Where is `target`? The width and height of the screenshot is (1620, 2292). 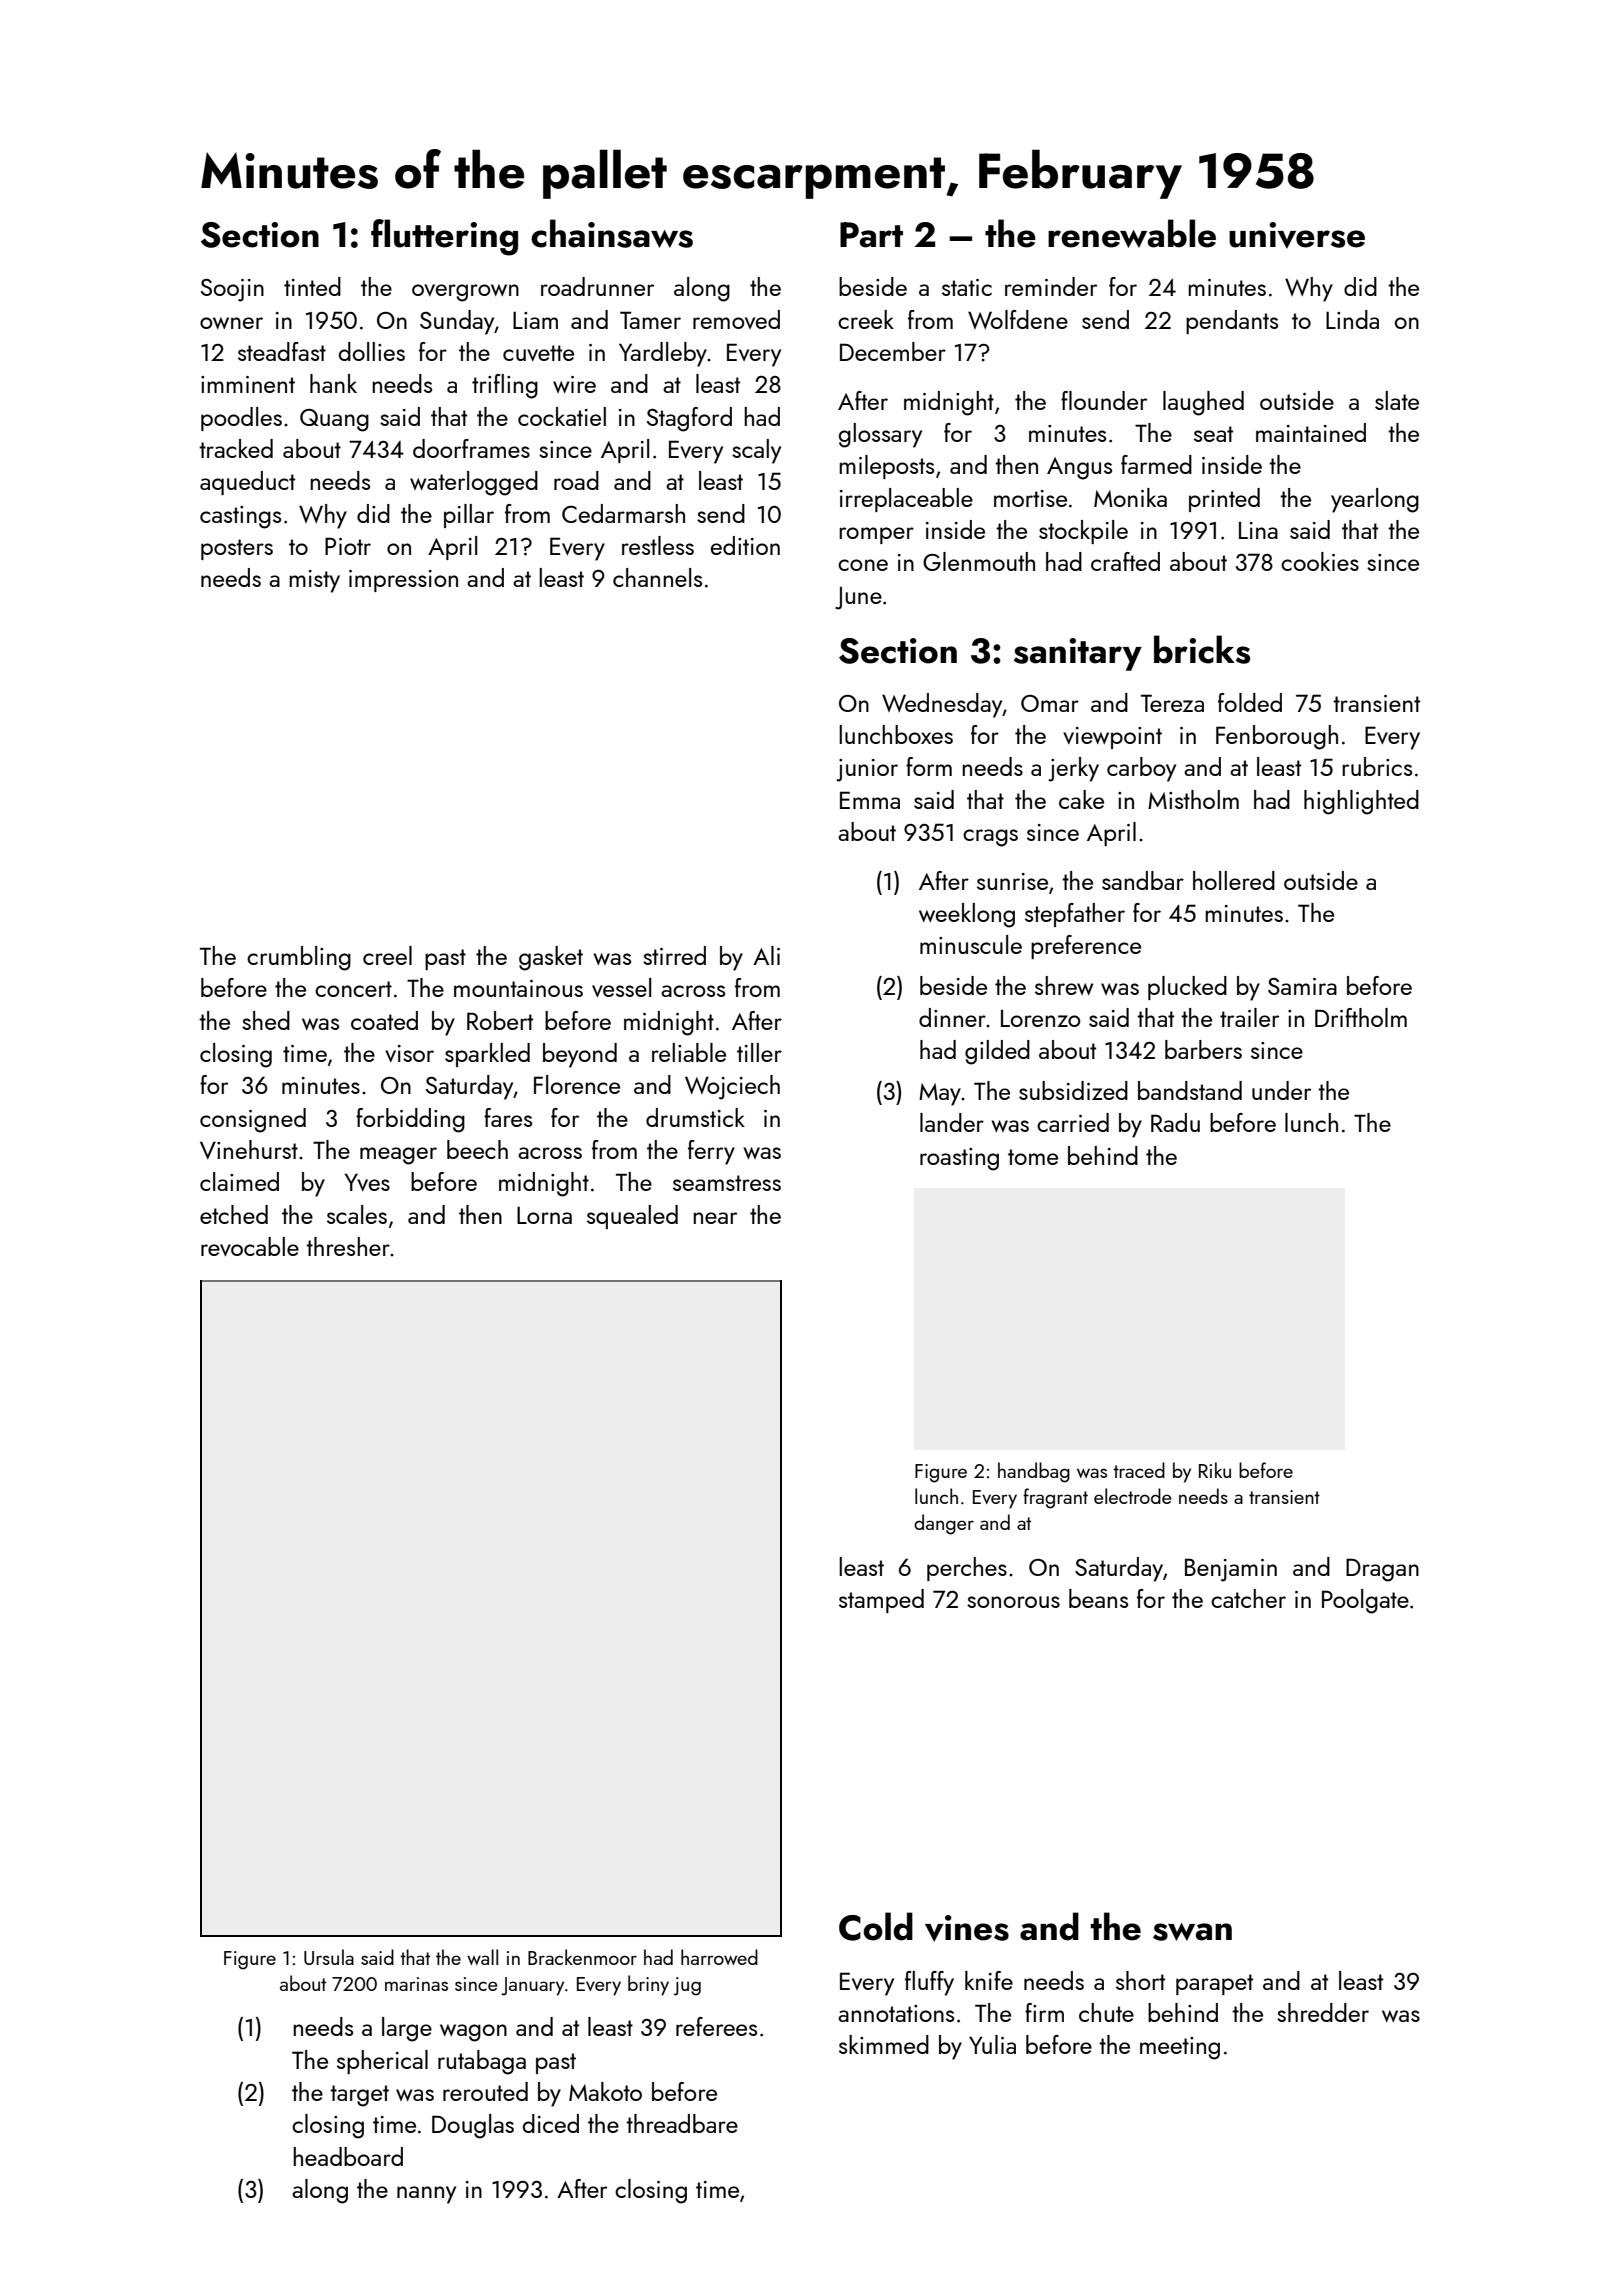 target is located at coordinates (359, 2096).
